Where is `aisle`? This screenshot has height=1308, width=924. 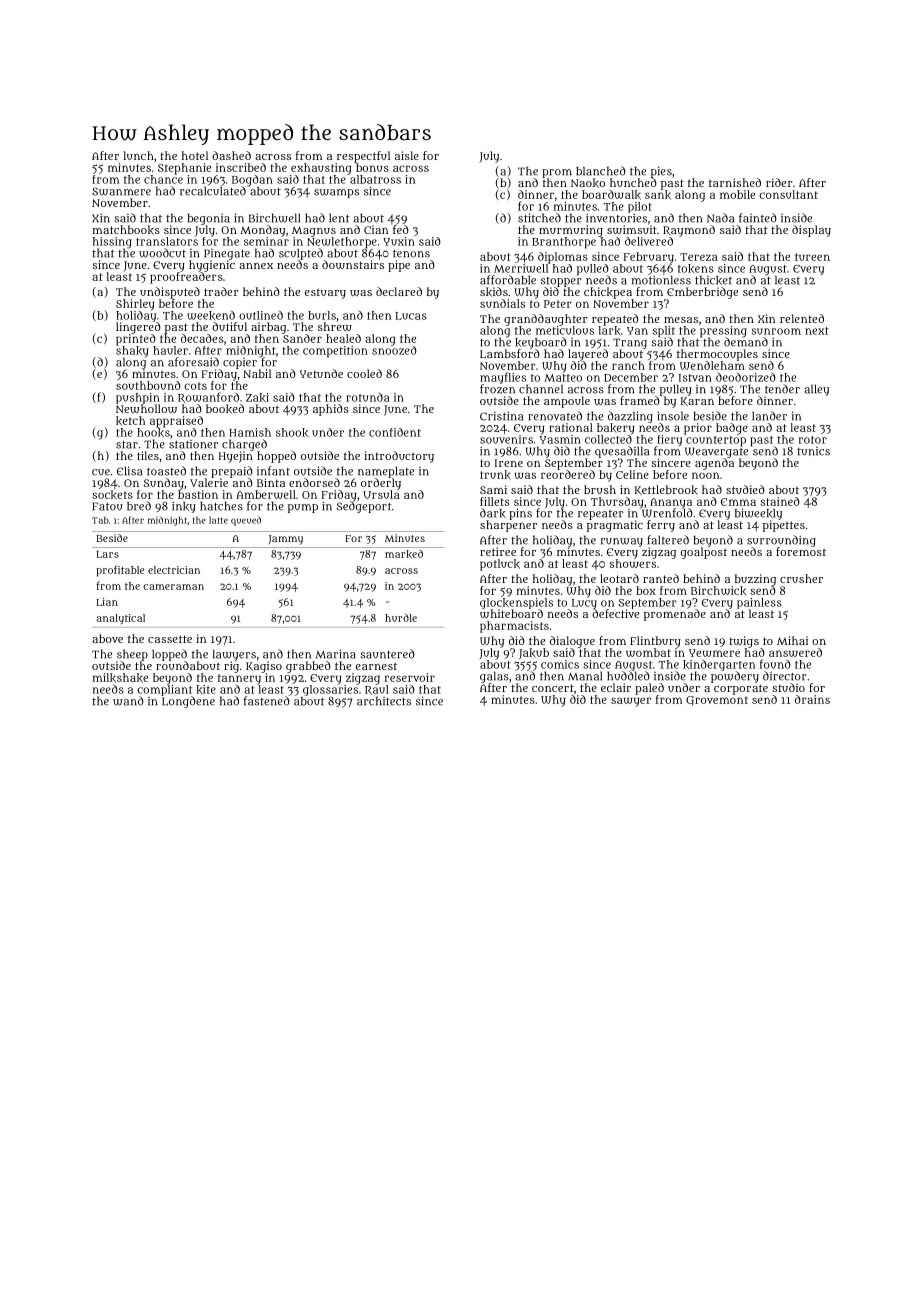 aisle is located at coordinates (407, 155).
